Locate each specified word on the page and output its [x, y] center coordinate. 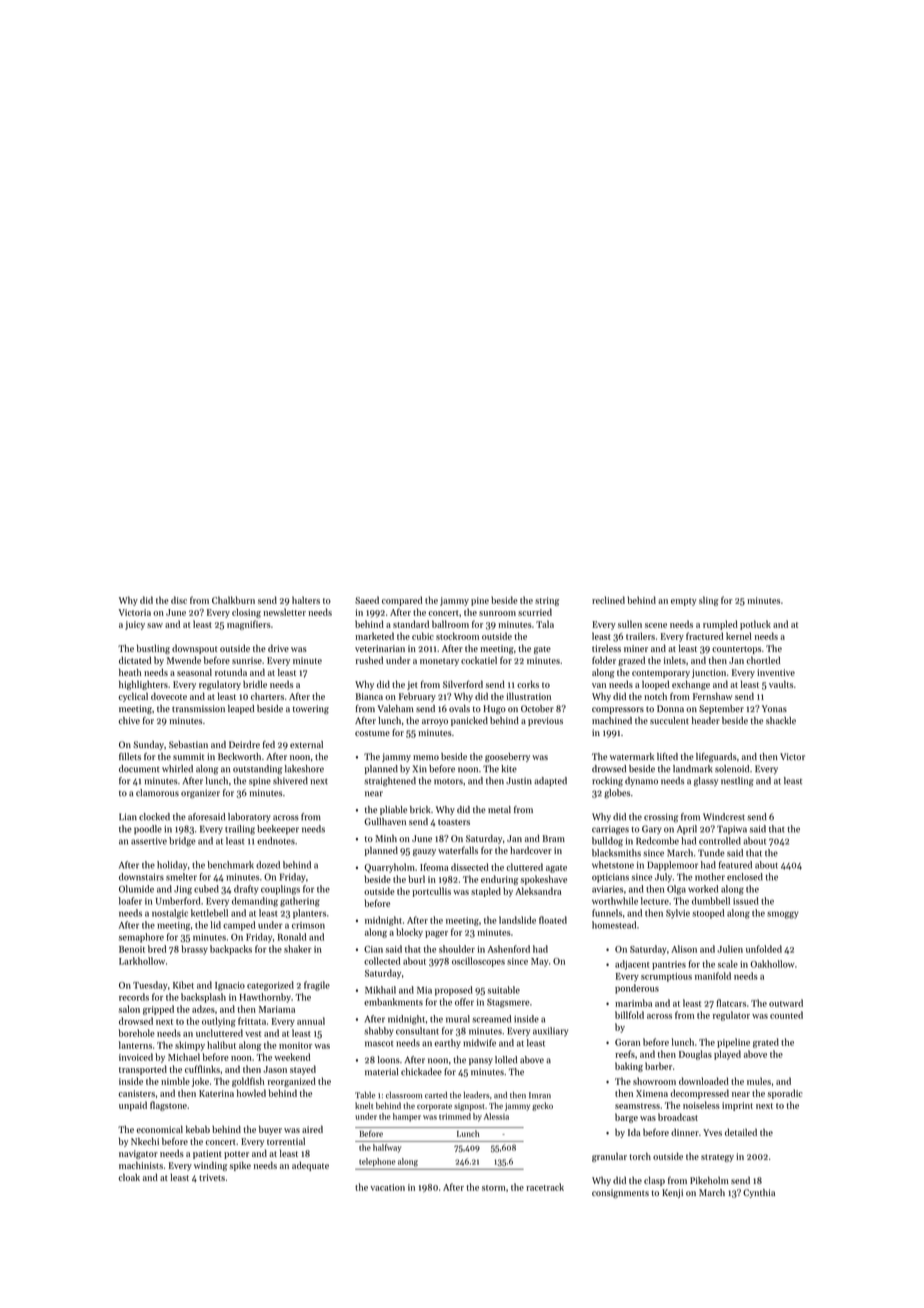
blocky [409, 933]
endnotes [276, 841]
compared [402, 601]
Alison [684, 949]
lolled [506, 1060]
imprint [737, 1106]
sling [709, 601]
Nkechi [145, 1141]
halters [306, 600]
